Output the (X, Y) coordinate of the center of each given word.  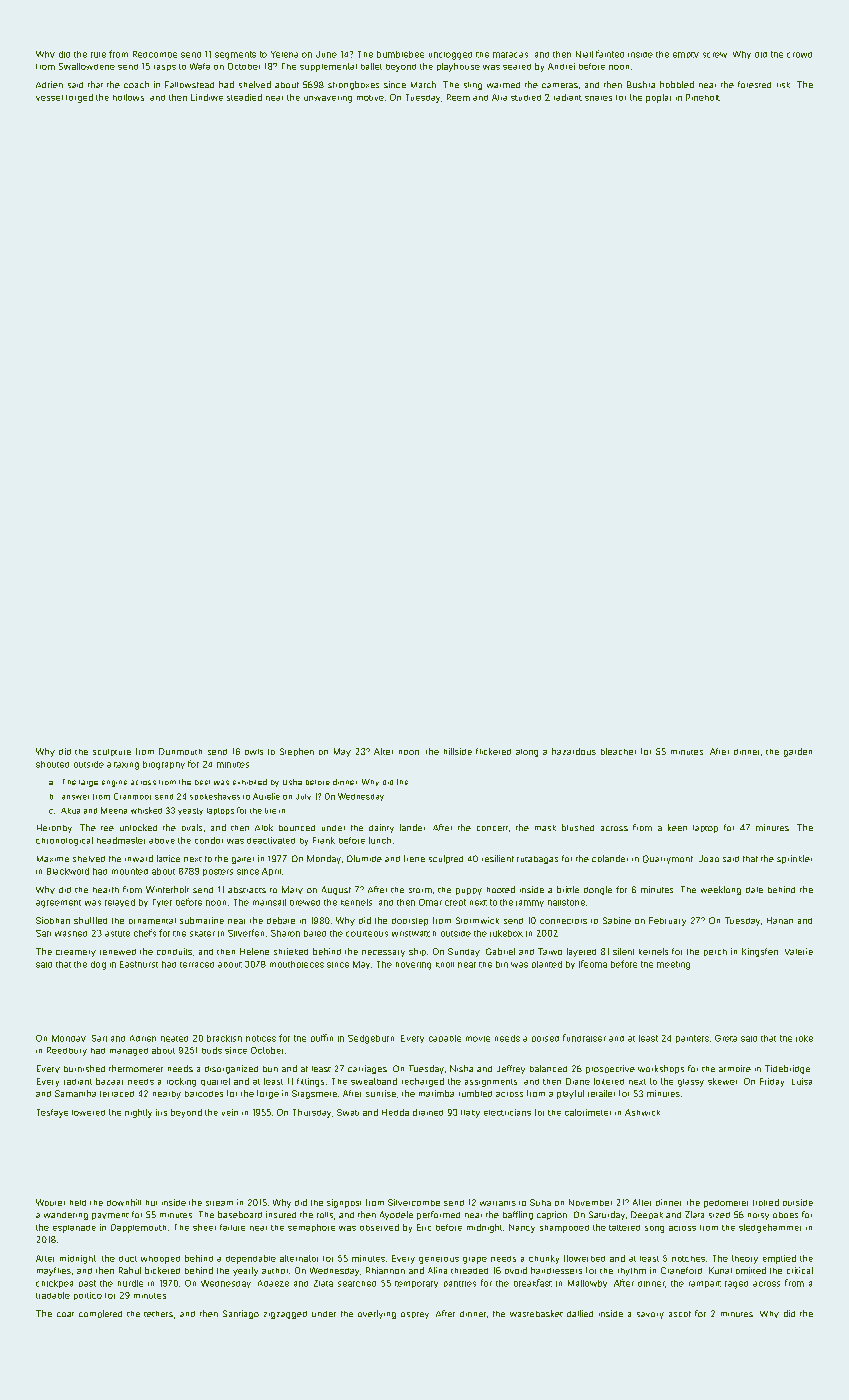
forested (754, 84)
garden (798, 752)
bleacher (618, 751)
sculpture (112, 752)
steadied (244, 97)
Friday (772, 1082)
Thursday (312, 1113)
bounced (297, 828)
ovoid (516, 1270)
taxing (126, 766)
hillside (458, 751)
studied (526, 98)
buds (212, 1050)
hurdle (130, 1283)
